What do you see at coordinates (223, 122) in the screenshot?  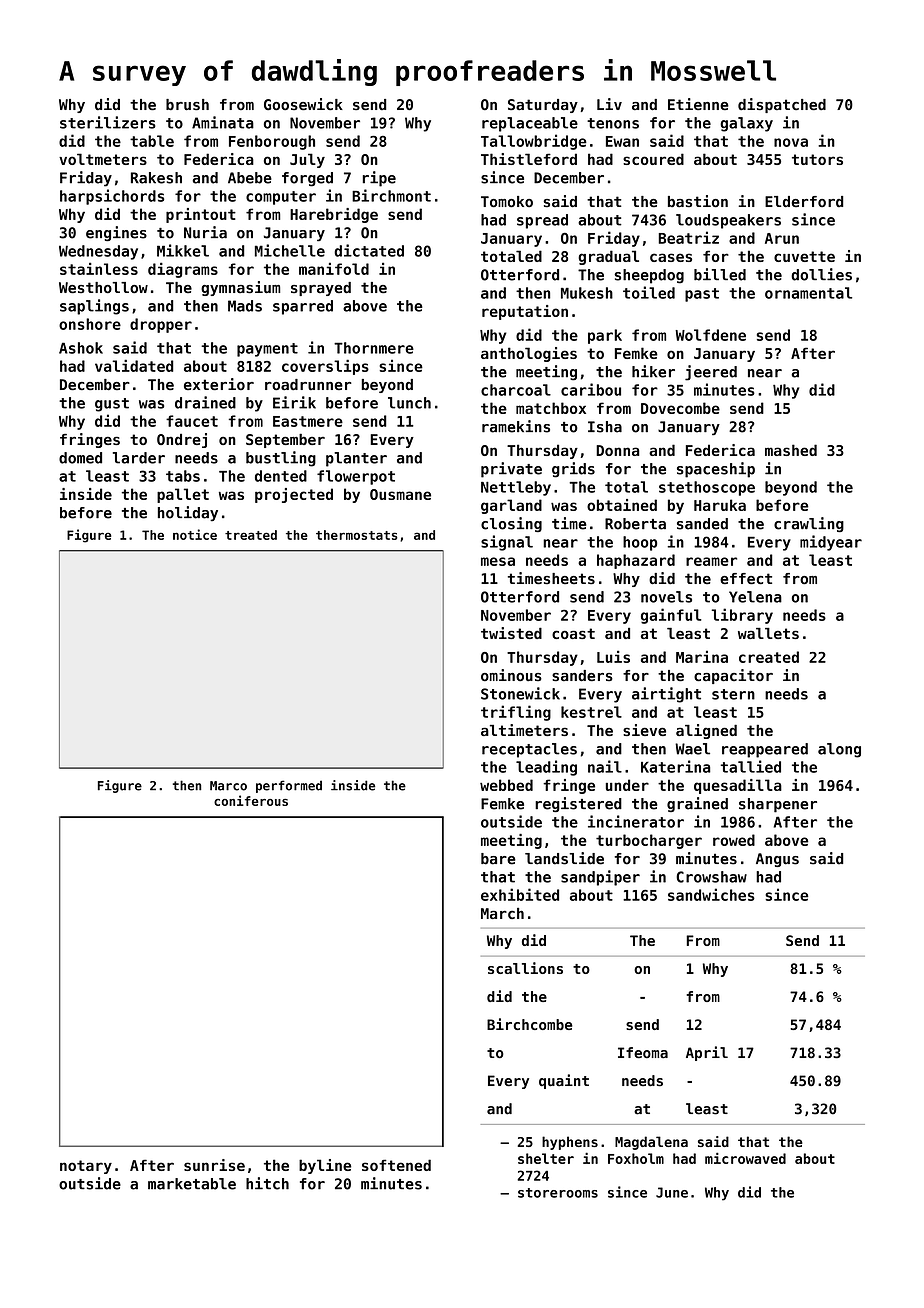 I see `Aminata` at bounding box center [223, 122].
